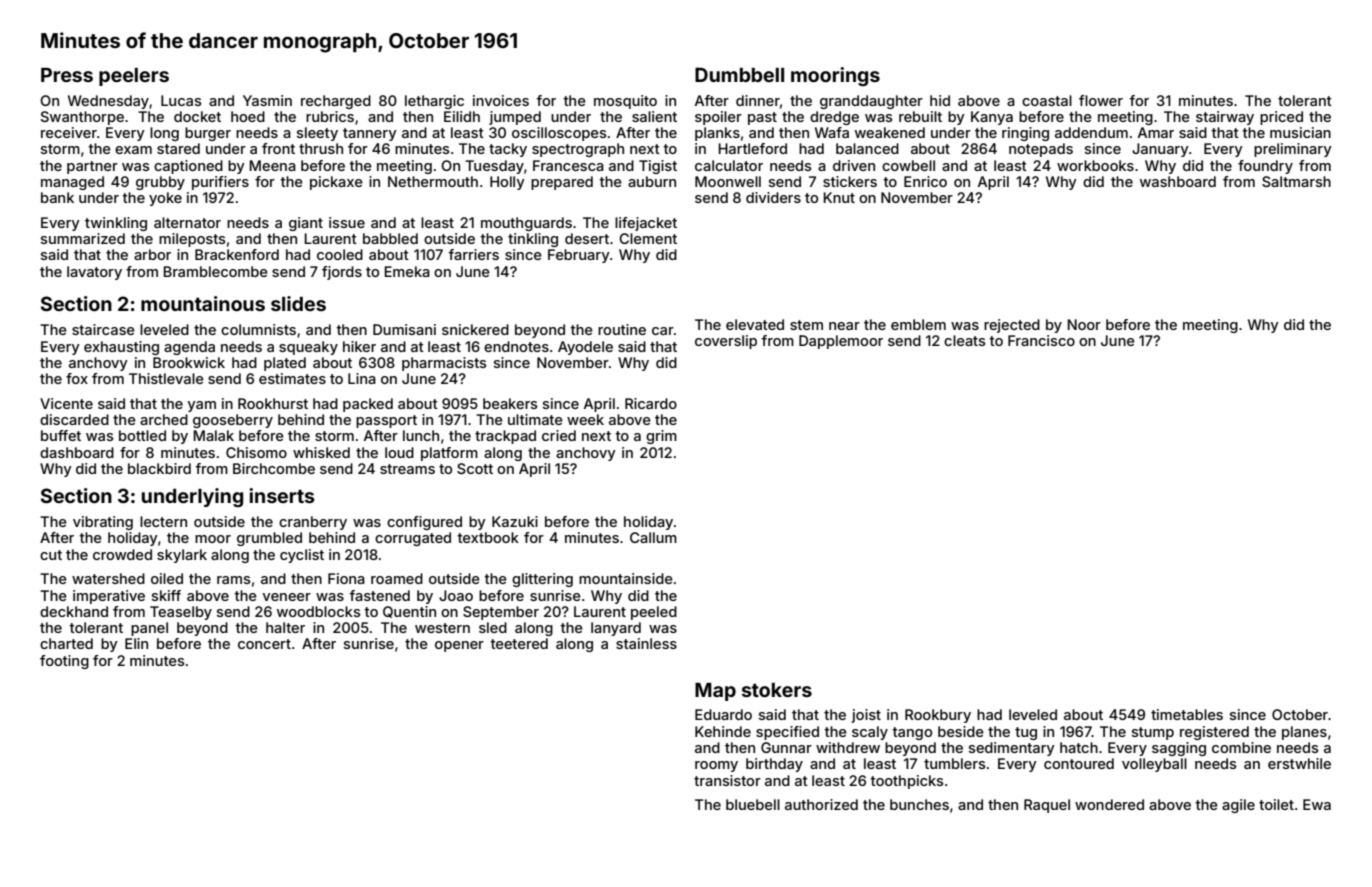 The width and height of the screenshot is (1372, 887). What do you see at coordinates (1041, 340) in the screenshot?
I see `Francisco` at bounding box center [1041, 340].
